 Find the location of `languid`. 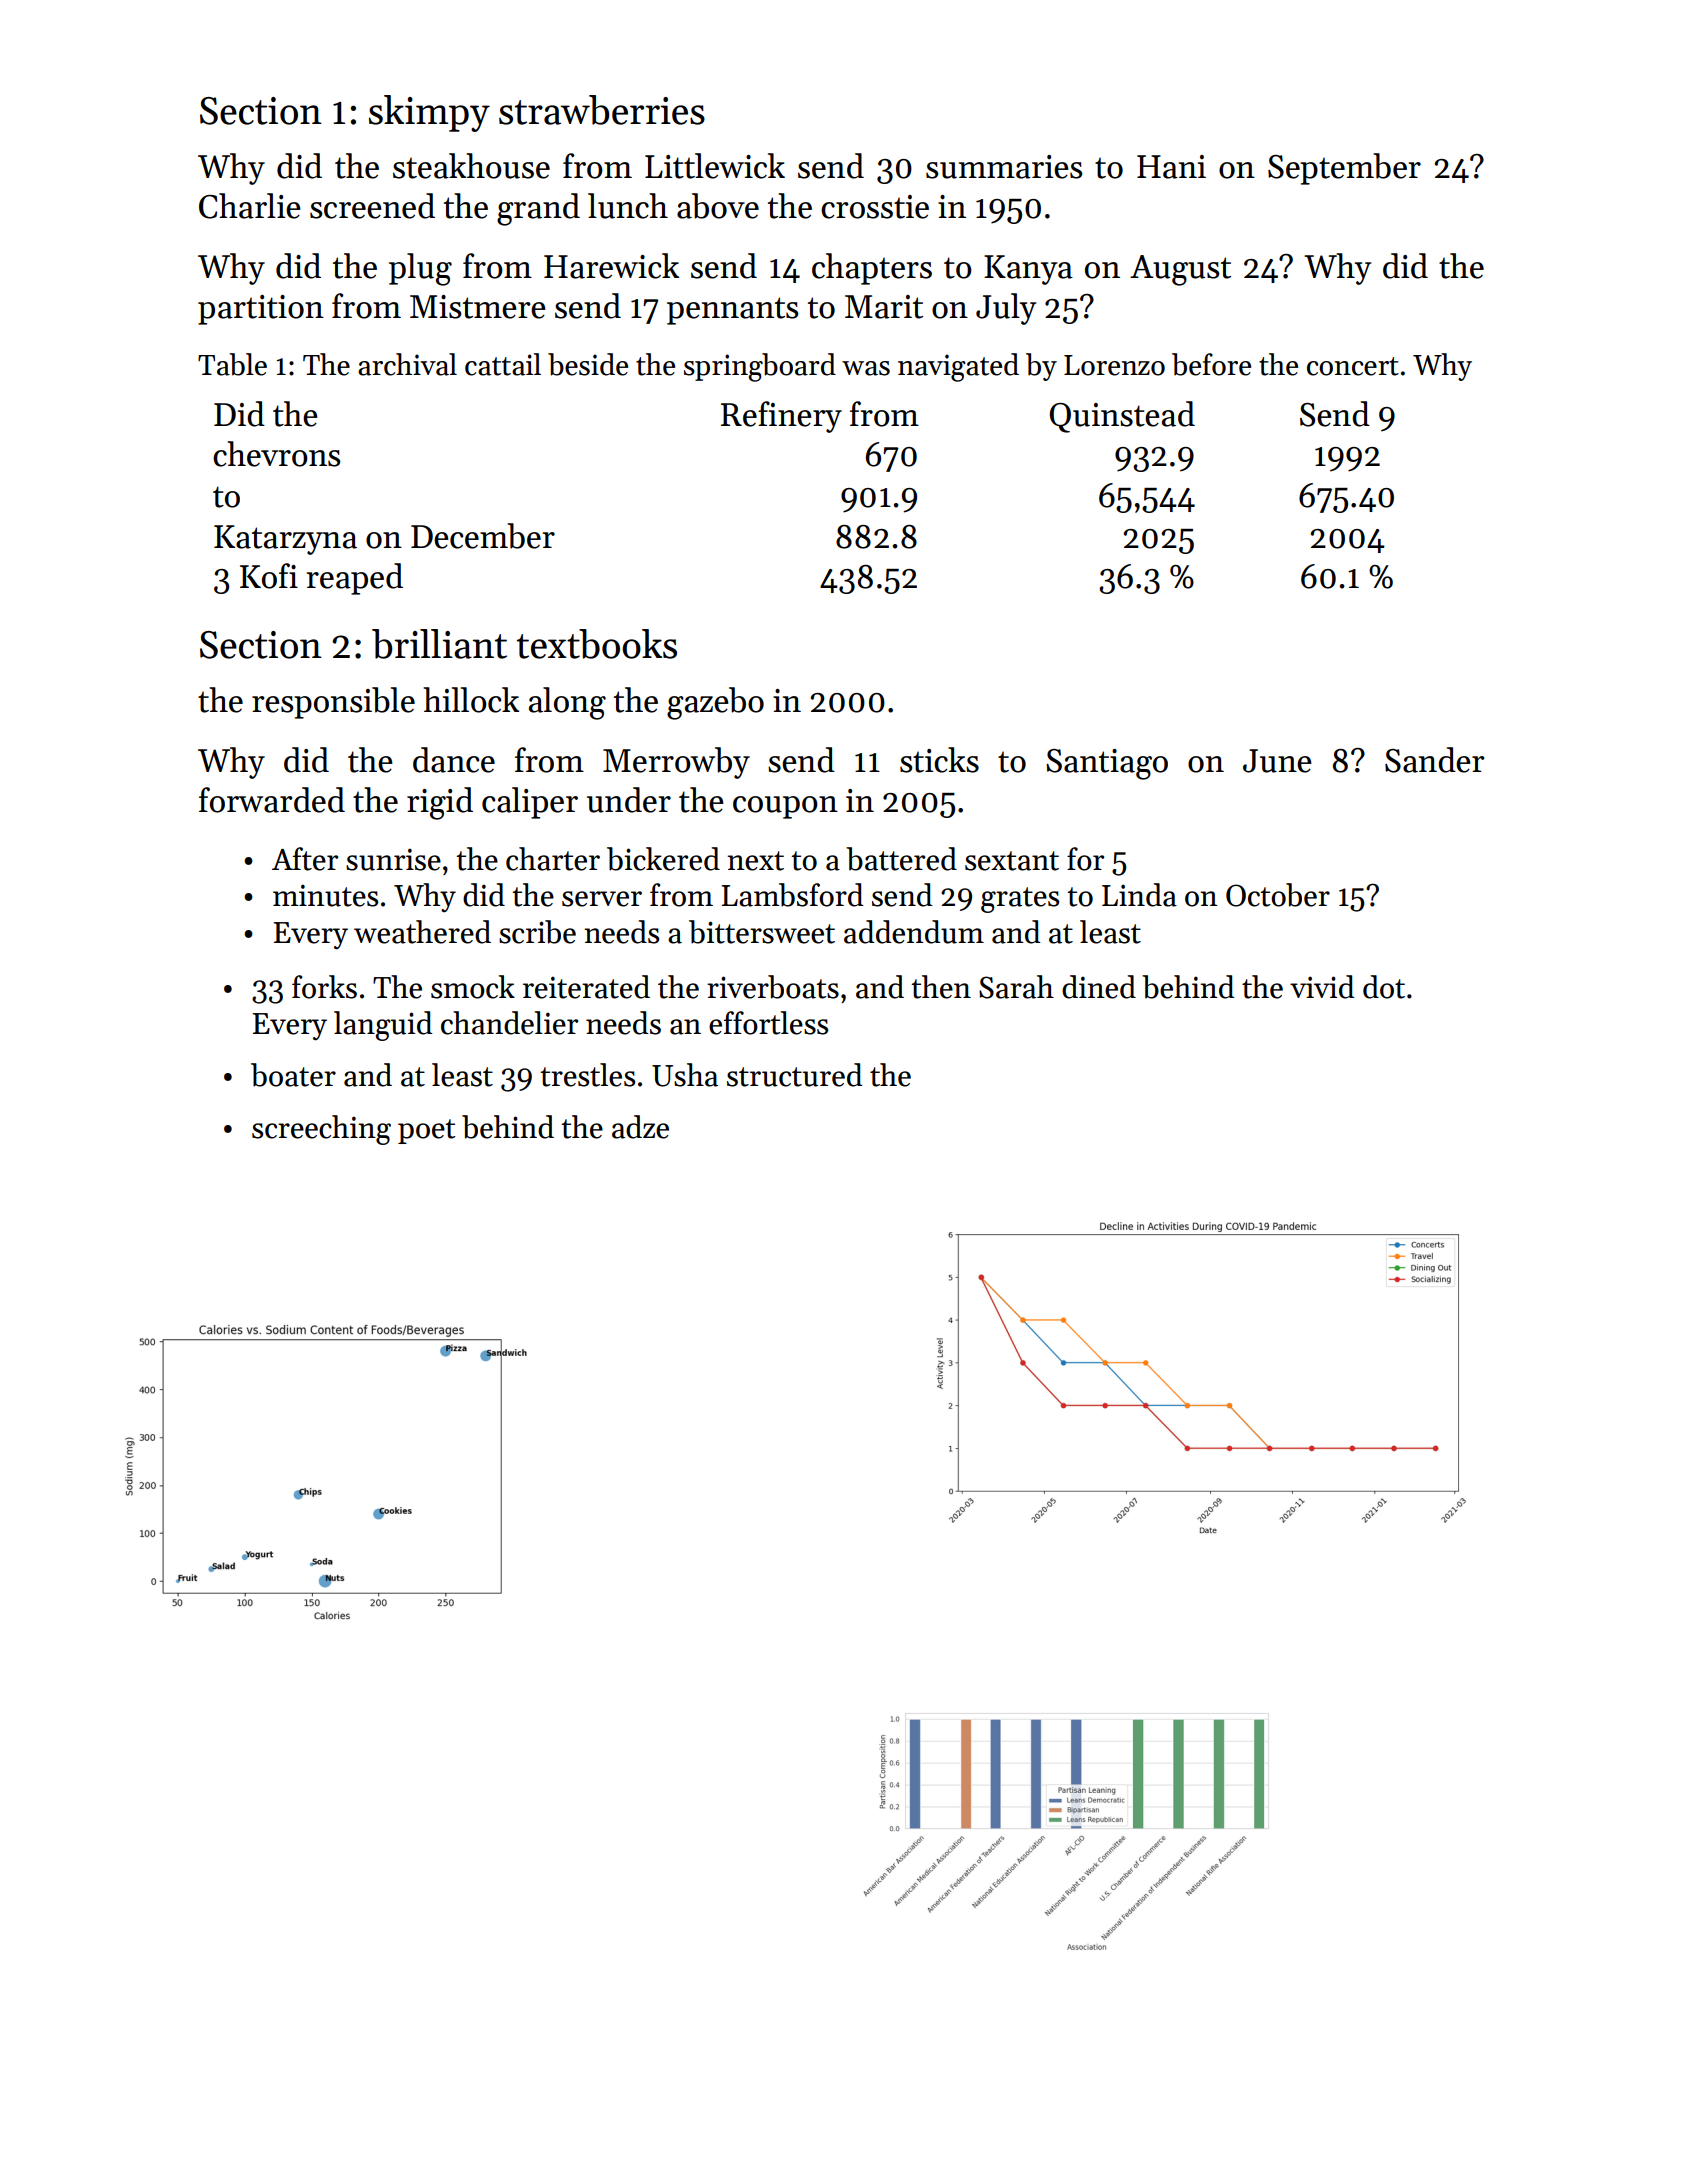

languid is located at coordinates (383, 1026).
